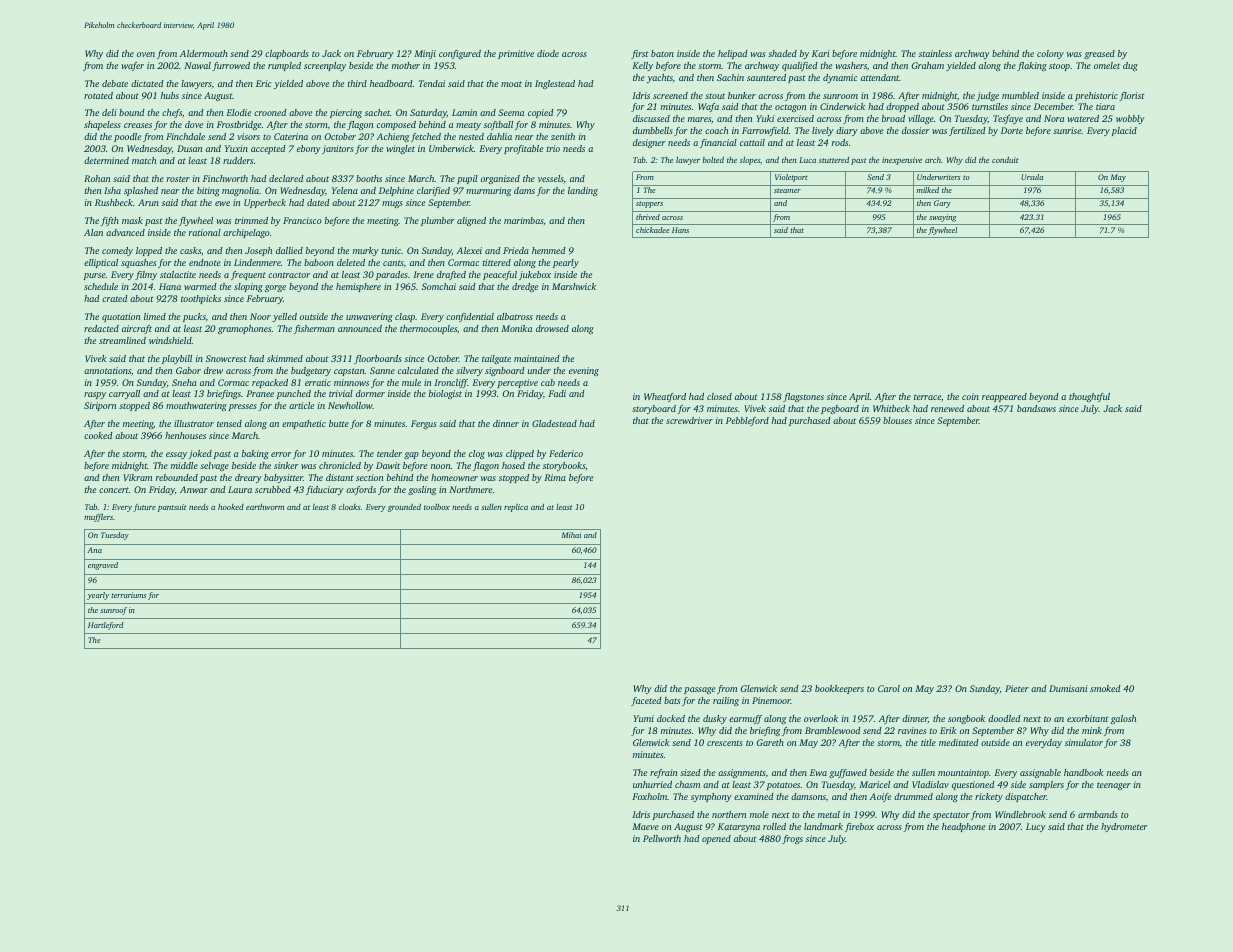 The image size is (1233, 952). Describe the element at coordinates (170, 340) in the screenshot. I see `windshield` at that location.
